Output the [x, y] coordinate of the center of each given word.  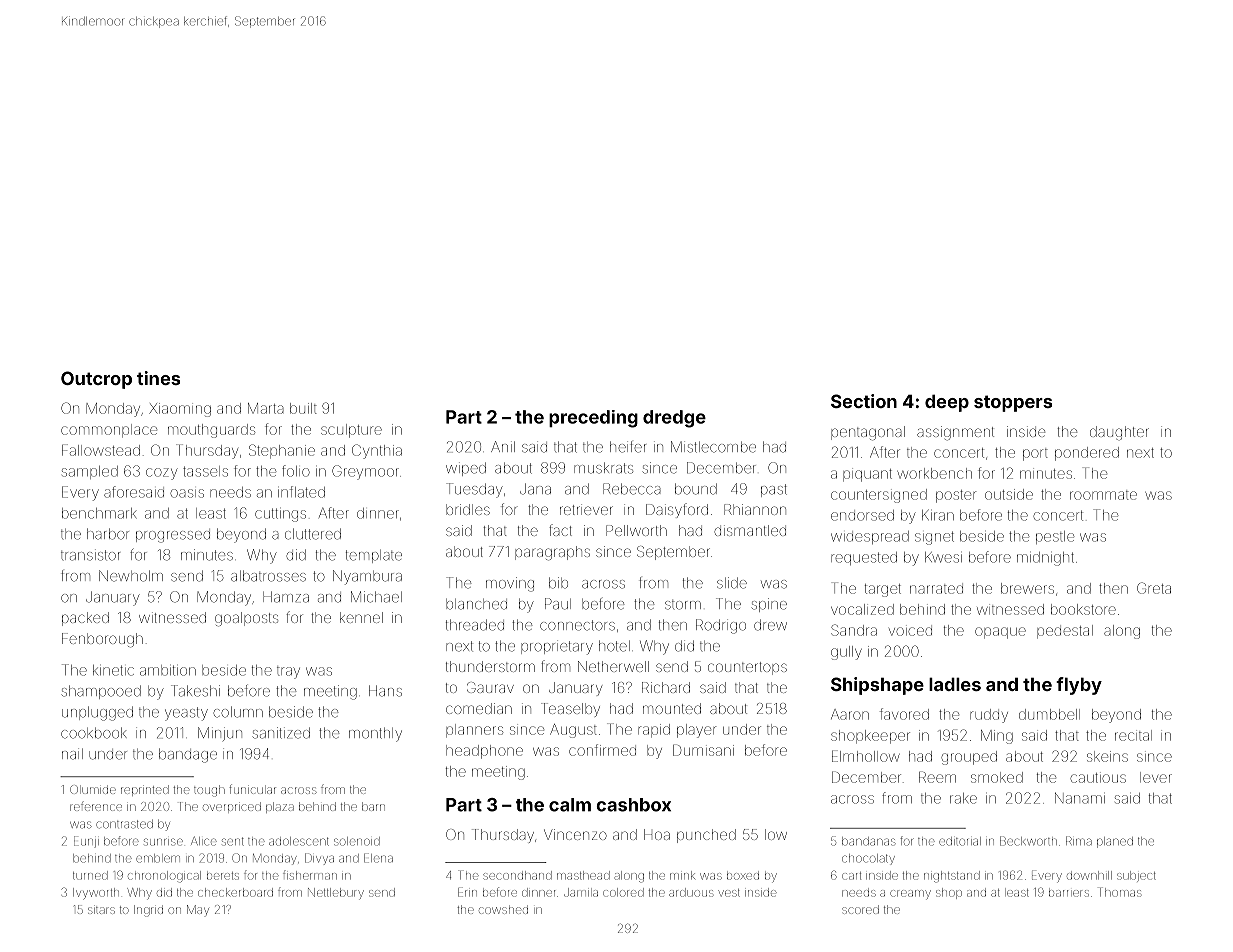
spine [769, 605]
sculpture [351, 431]
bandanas [868, 841]
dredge [674, 419]
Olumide [93, 789]
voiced [910, 631]
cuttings [280, 515]
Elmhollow [866, 756]
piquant [867, 475]
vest [729, 893]
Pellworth [636, 530]
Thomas [1119, 892]
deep [947, 403]
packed [85, 619]
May [198, 910]
